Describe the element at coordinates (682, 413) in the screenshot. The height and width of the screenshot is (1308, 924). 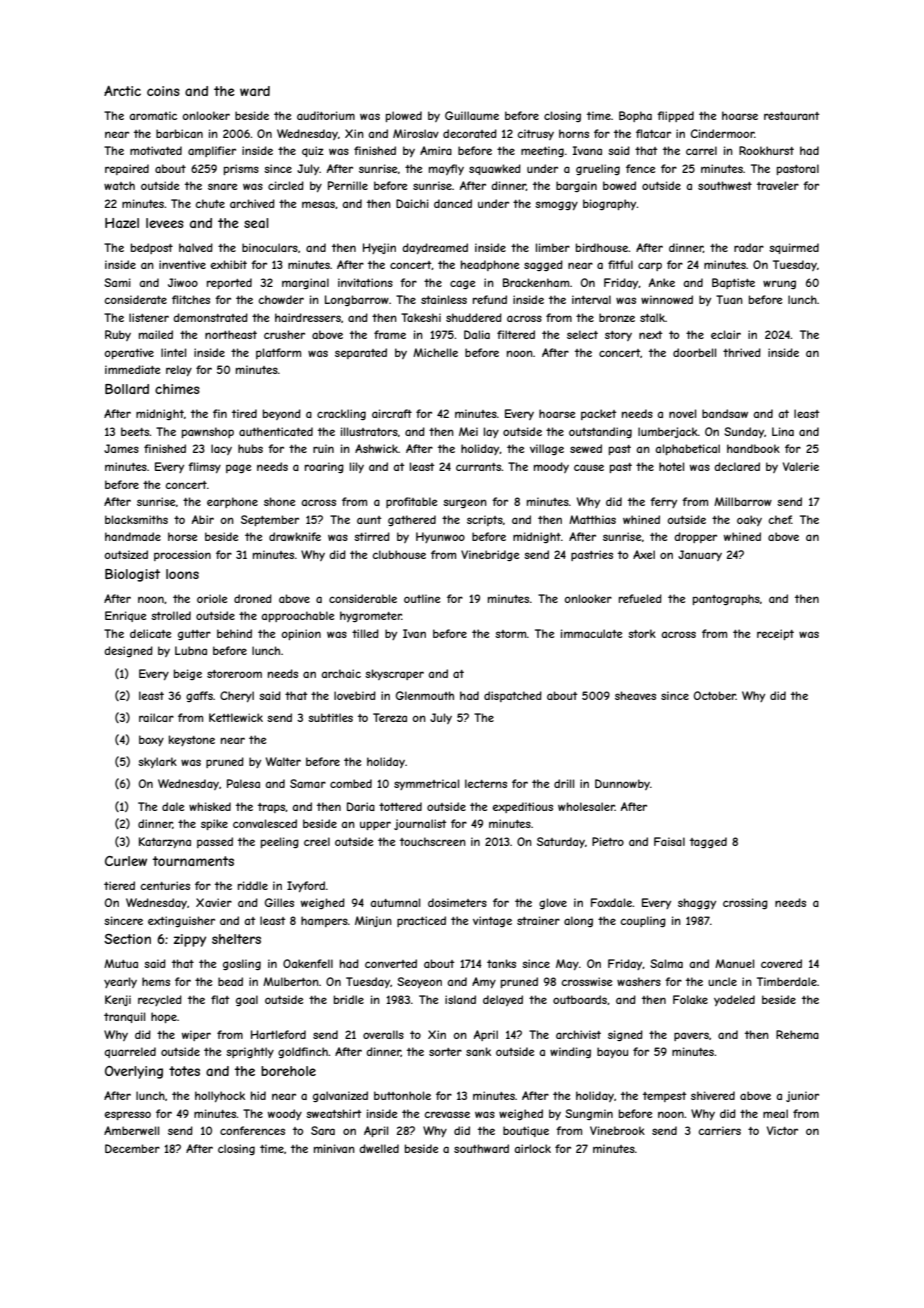
I see `novel` at that location.
